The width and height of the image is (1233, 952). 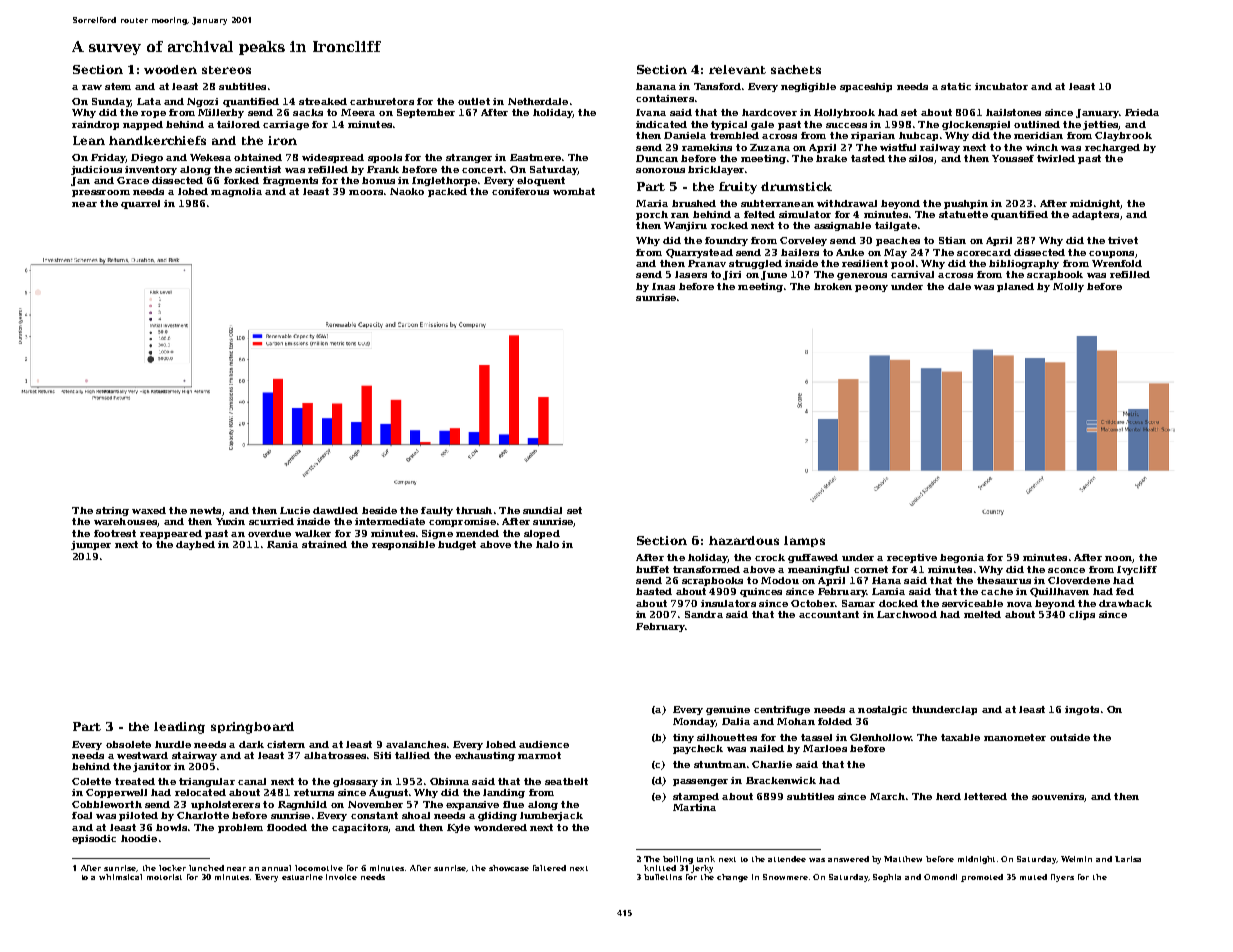 What do you see at coordinates (118, 86) in the image?
I see `stem` at bounding box center [118, 86].
